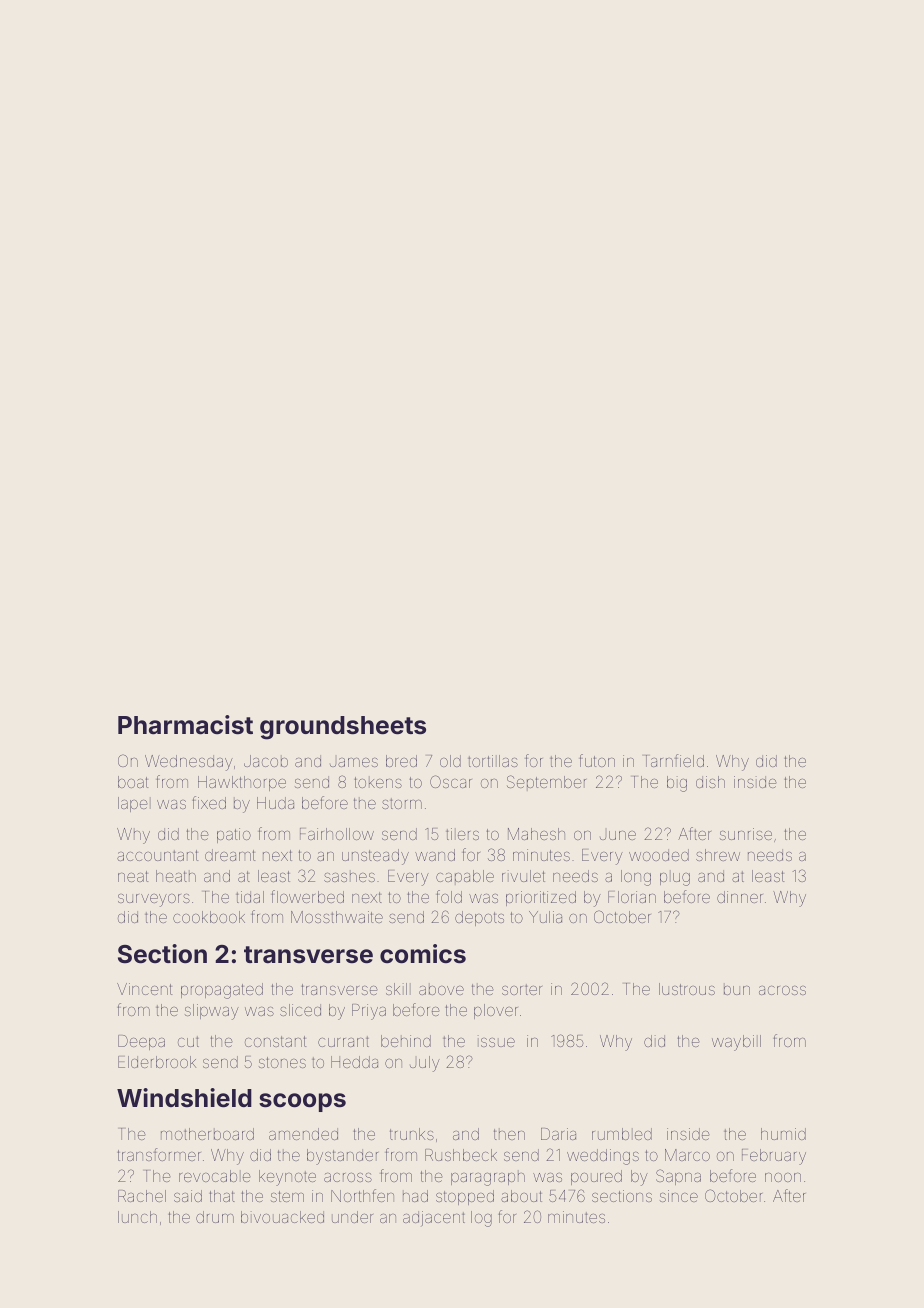  What do you see at coordinates (266, 761) in the document?
I see `Jacob` at bounding box center [266, 761].
